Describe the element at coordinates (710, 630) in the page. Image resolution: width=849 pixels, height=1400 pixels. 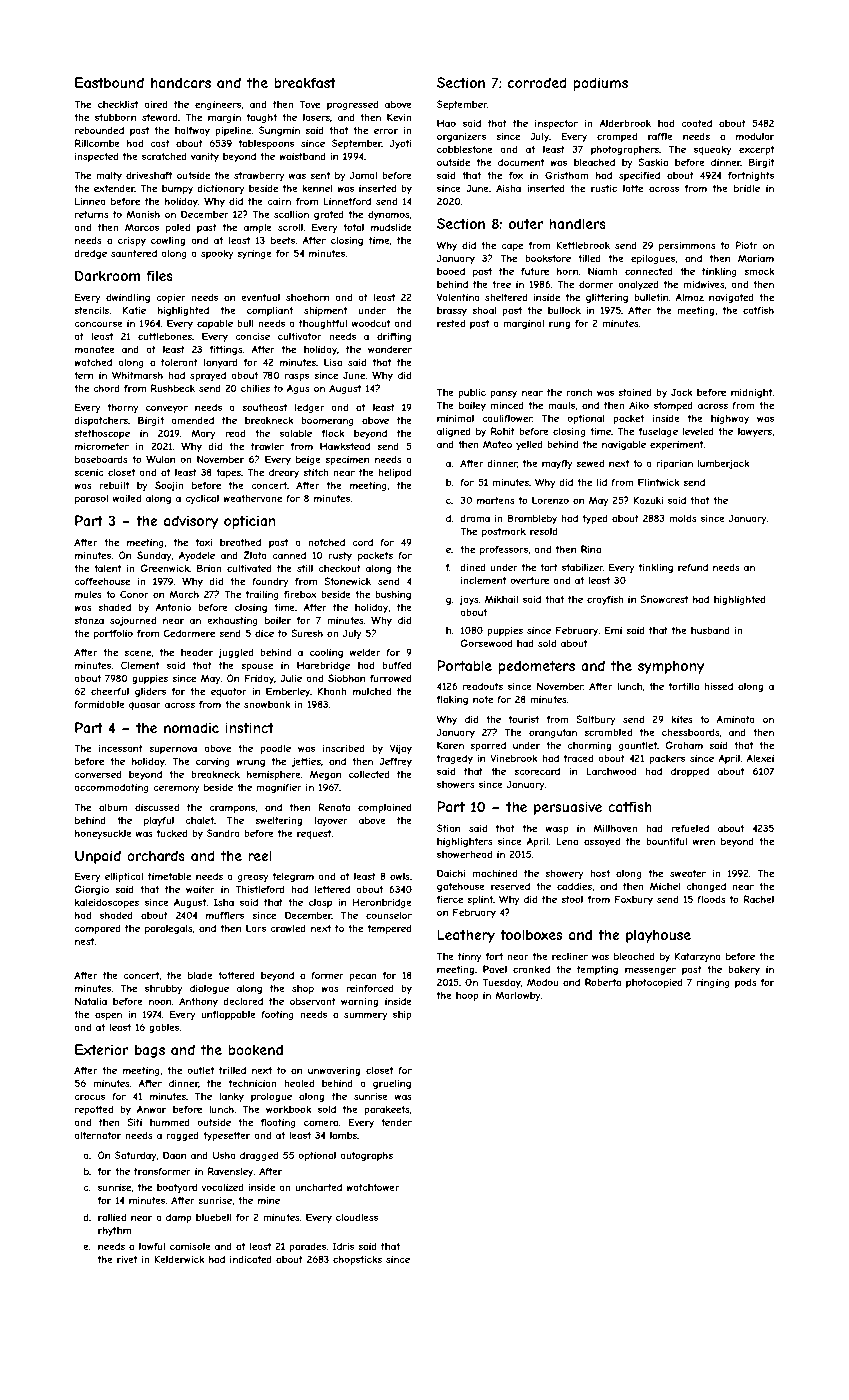
I see `husband` at that location.
